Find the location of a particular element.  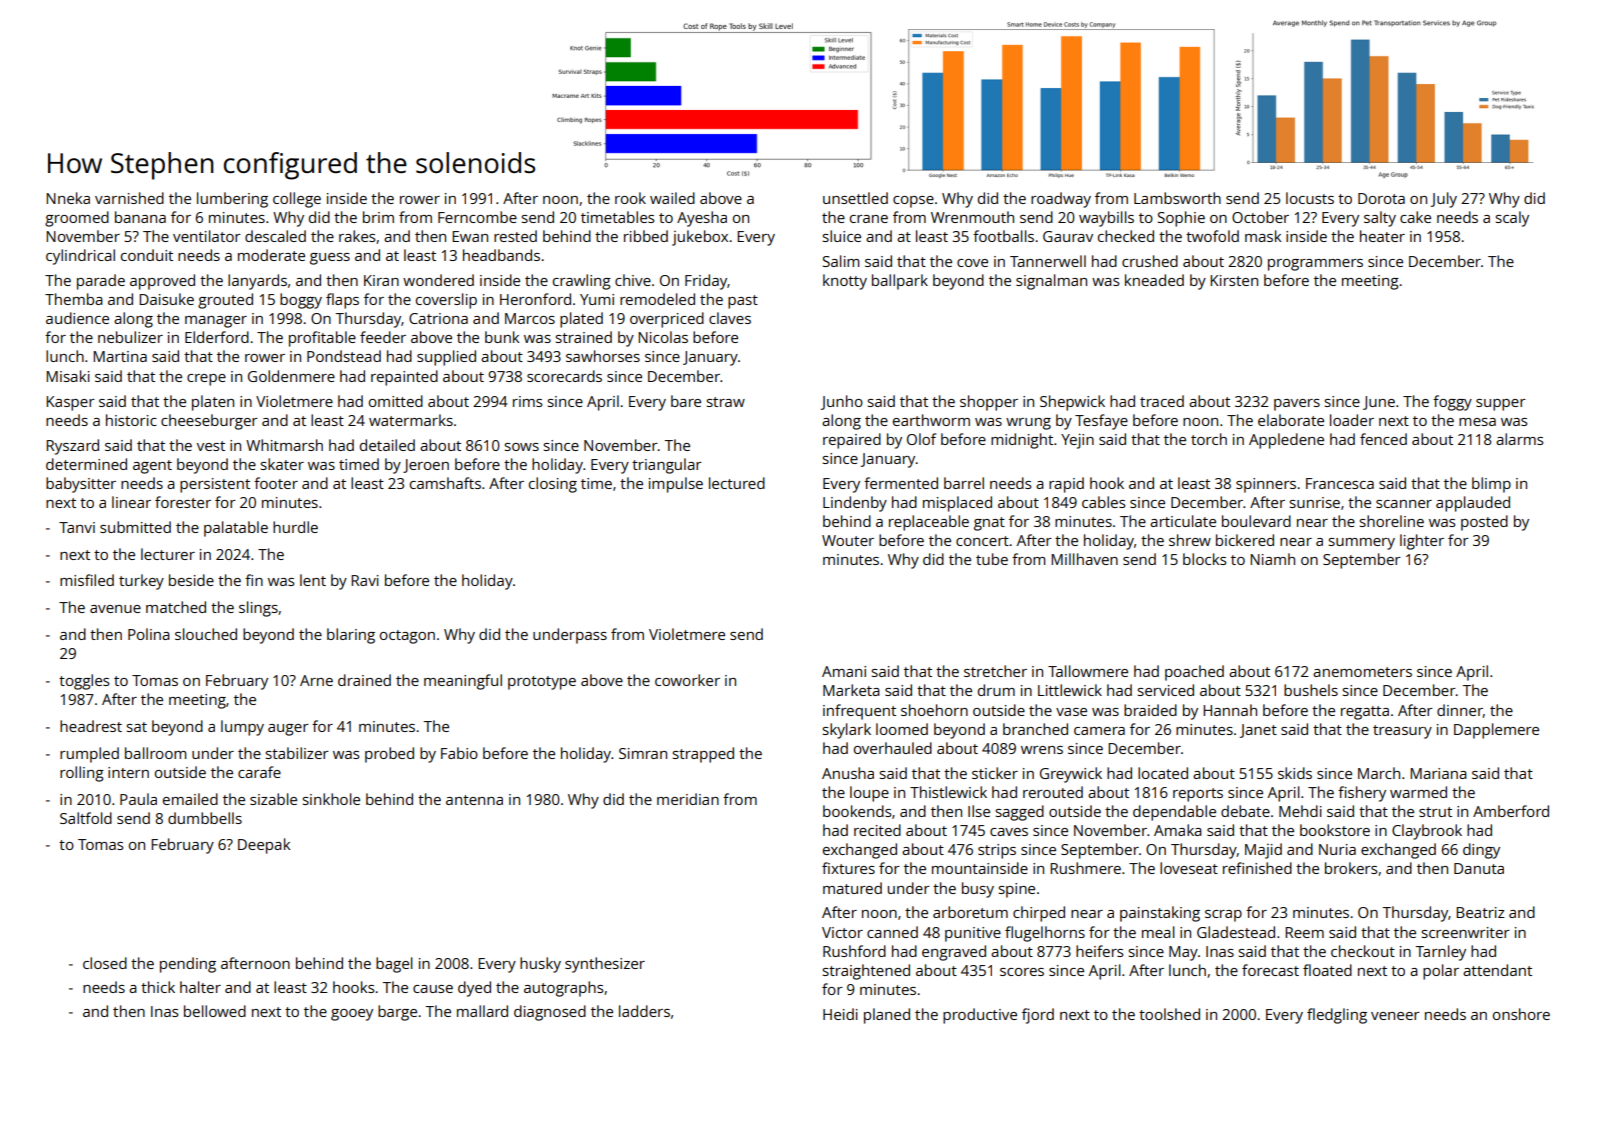

guess is located at coordinates (330, 259).
